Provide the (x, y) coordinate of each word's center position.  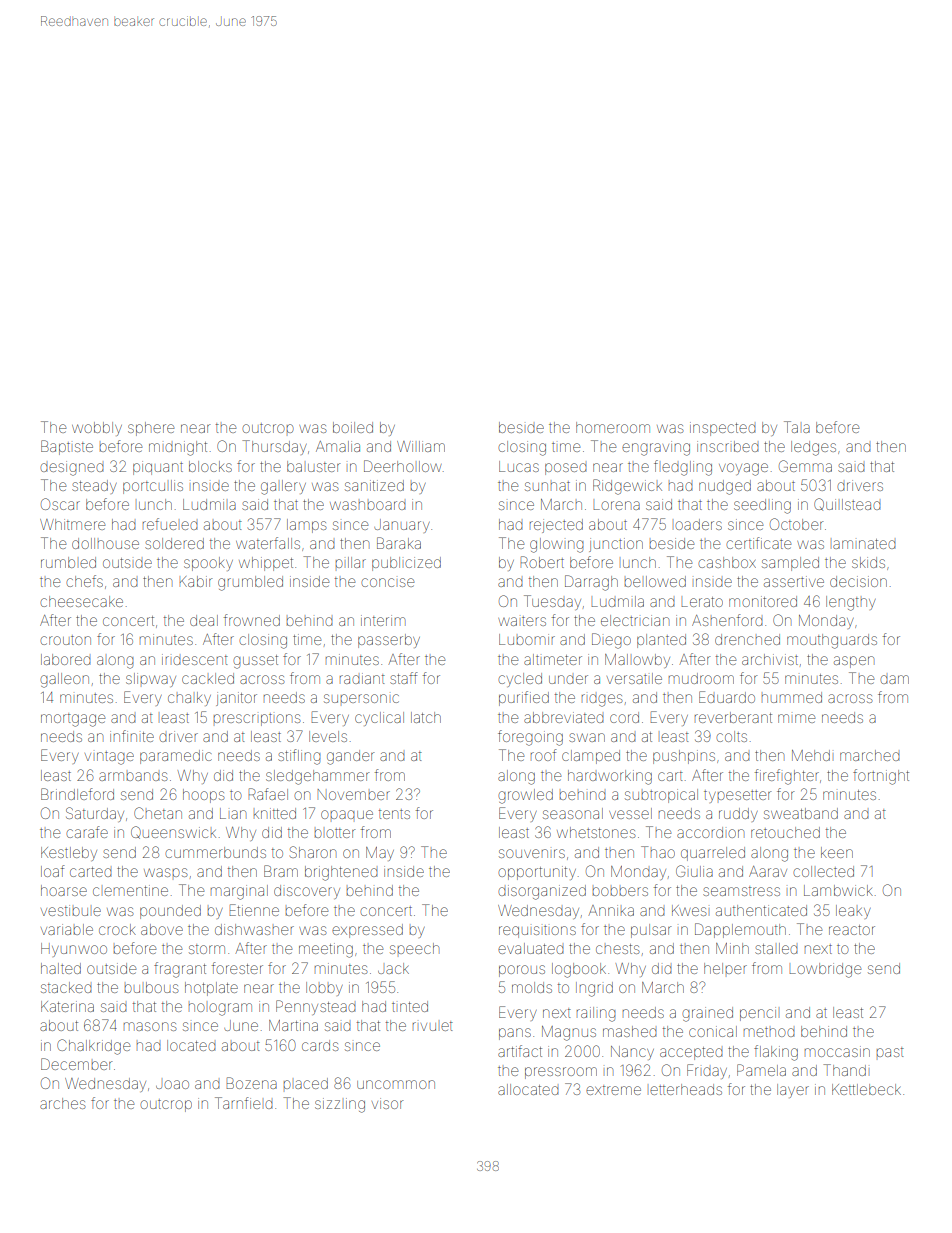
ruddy (738, 815)
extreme (613, 1090)
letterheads (686, 1089)
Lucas (519, 466)
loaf (52, 871)
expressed (367, 931)
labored (66, 659)
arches (62, 1103)
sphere (151, 429)
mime (796, 718)
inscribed (728, 446)
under (568, 679)
